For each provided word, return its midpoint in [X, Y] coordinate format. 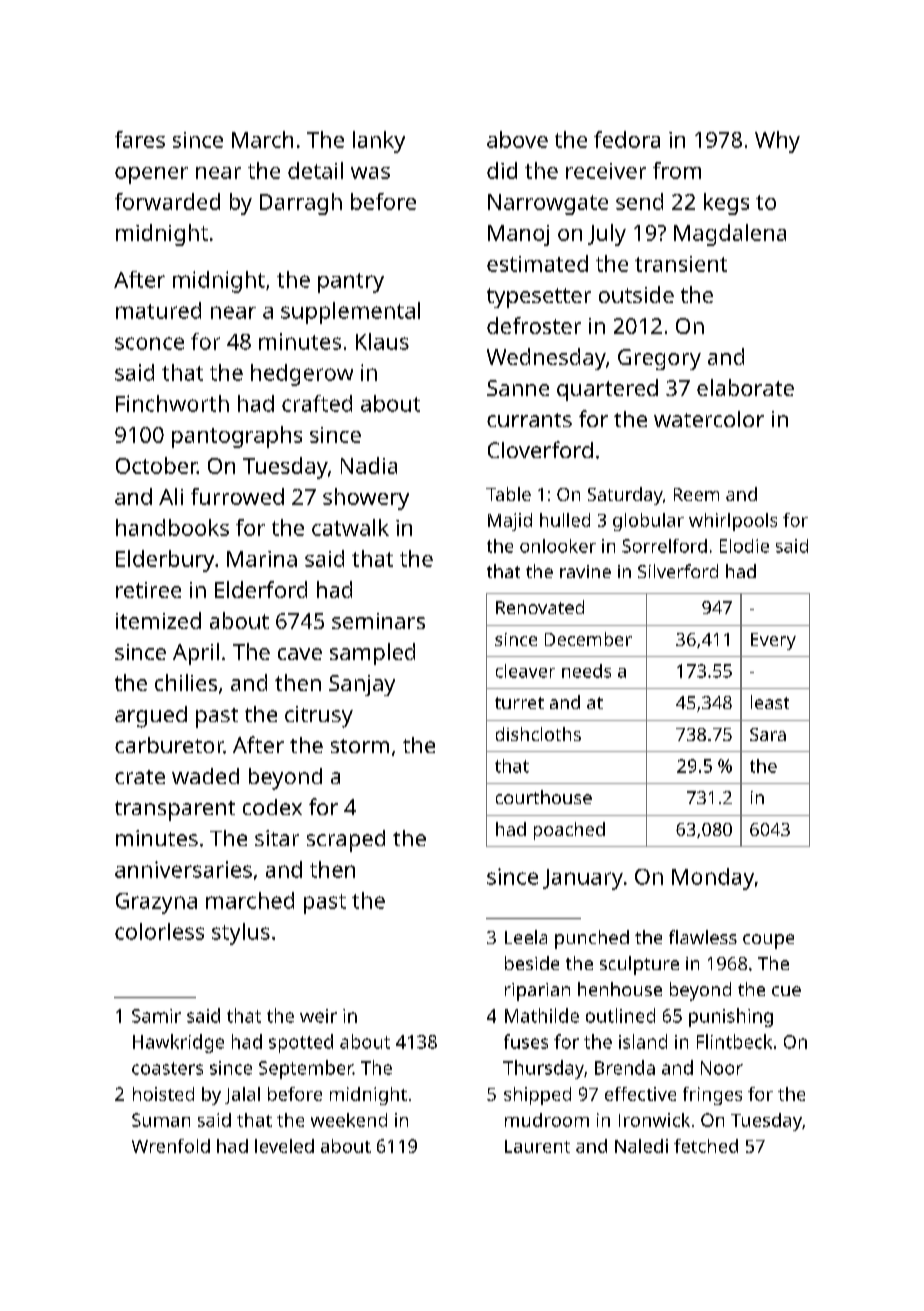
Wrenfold [171, 1146]
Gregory [659, 359]
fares [140, 139]
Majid [510, 522]
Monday [713, 879]
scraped [346, 841]
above [517, 139]
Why [777, 142]
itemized [158, 620]
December [588, 639]
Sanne [518, 388]
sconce [149, 343]
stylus [241, 934]
